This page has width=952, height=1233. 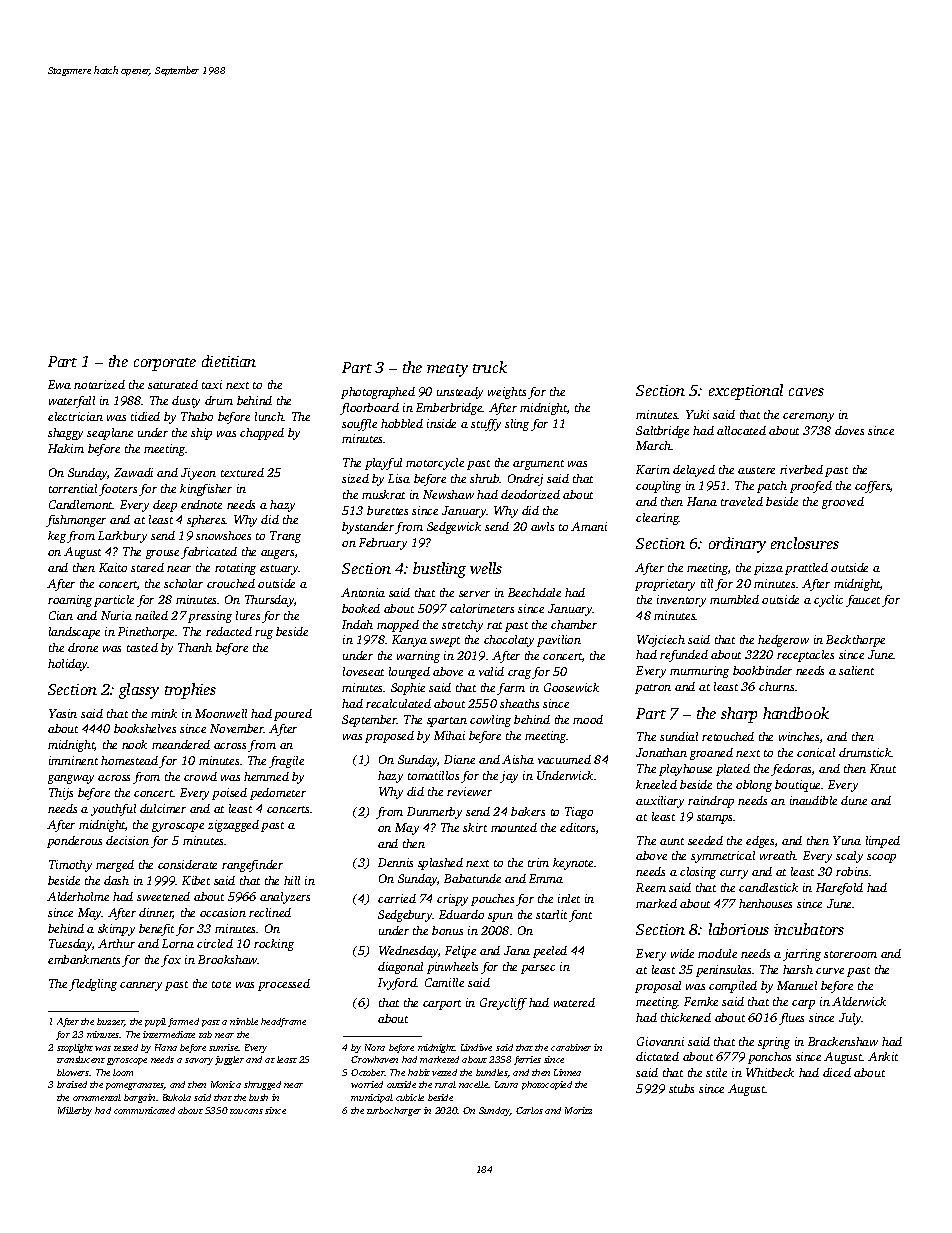 I want to click on Yasin, so click(x=63, y=713).
